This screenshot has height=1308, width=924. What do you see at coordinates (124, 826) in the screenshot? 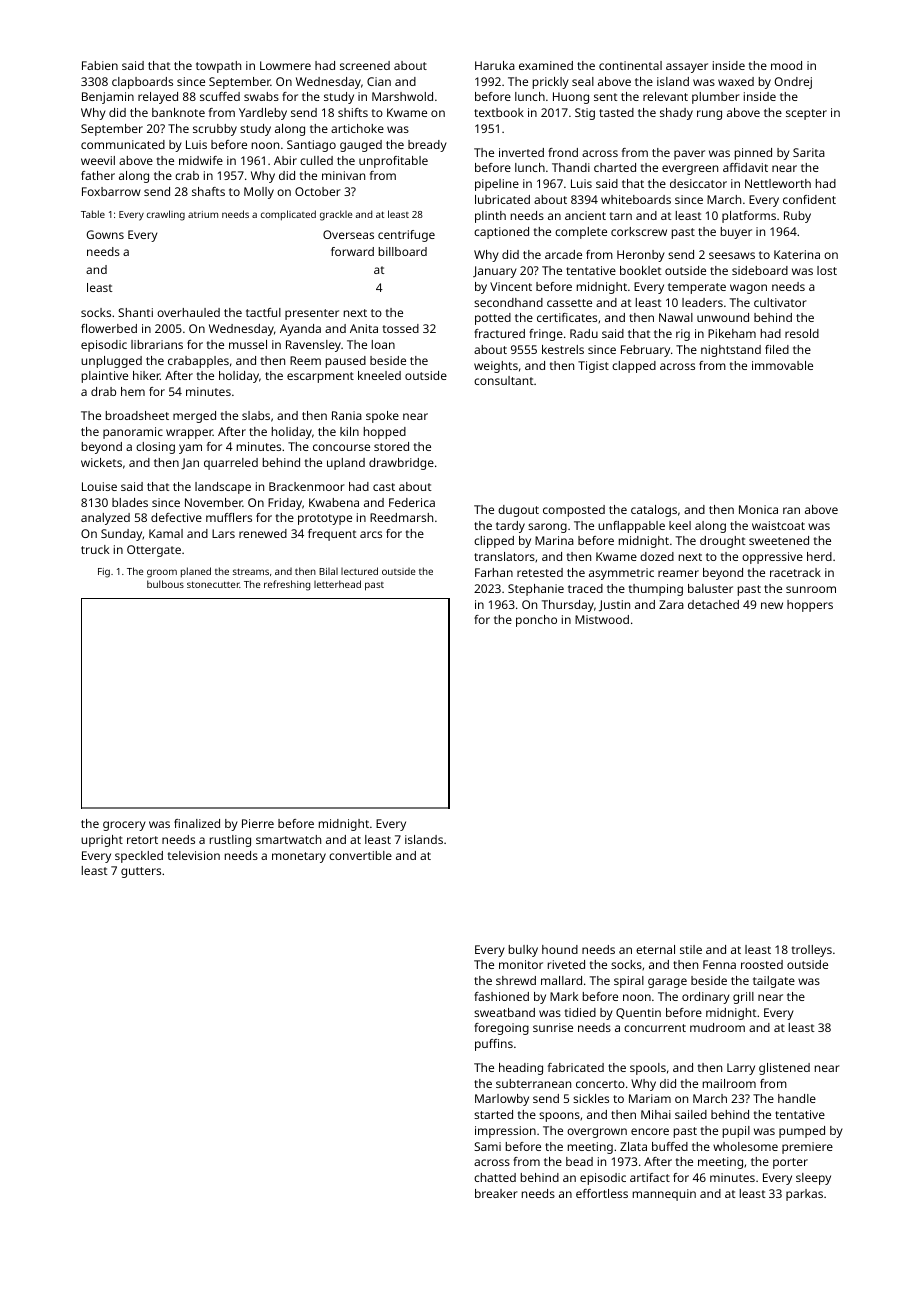
I see `grocery` at bounding box center [124, 826].
